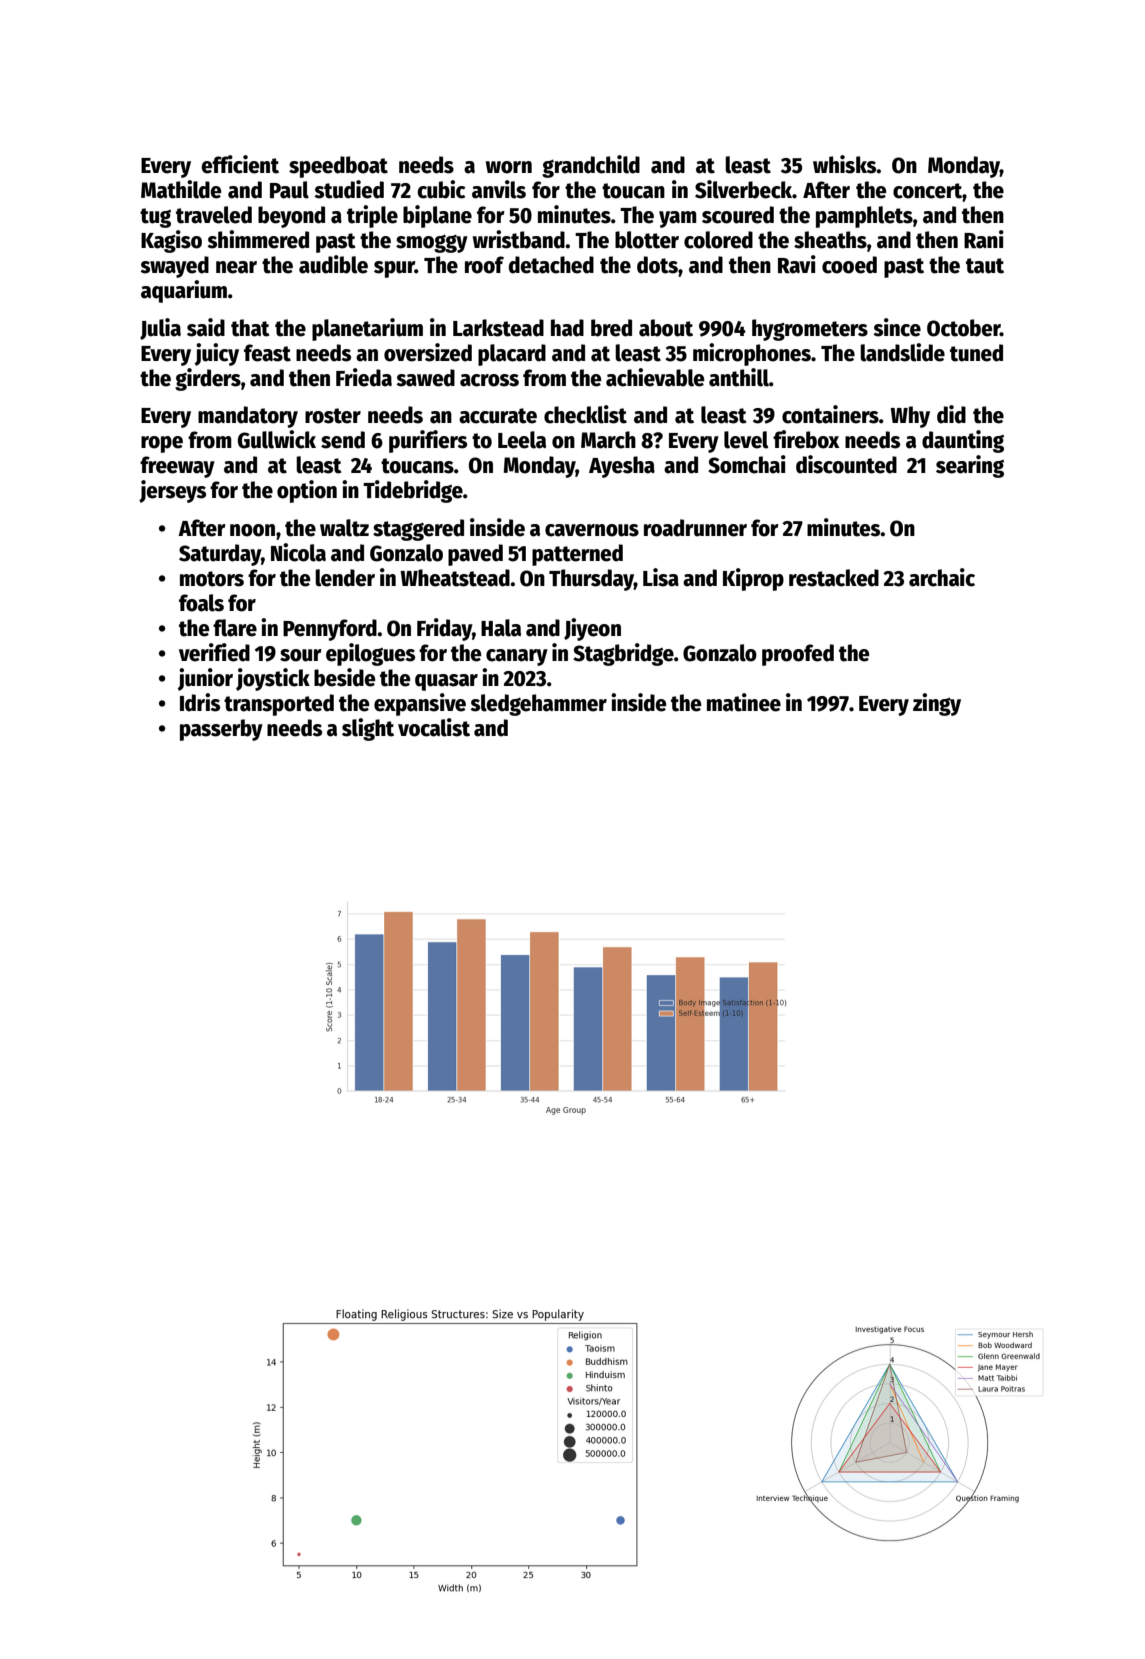  I want to click on accurate, so click(498, 416).
